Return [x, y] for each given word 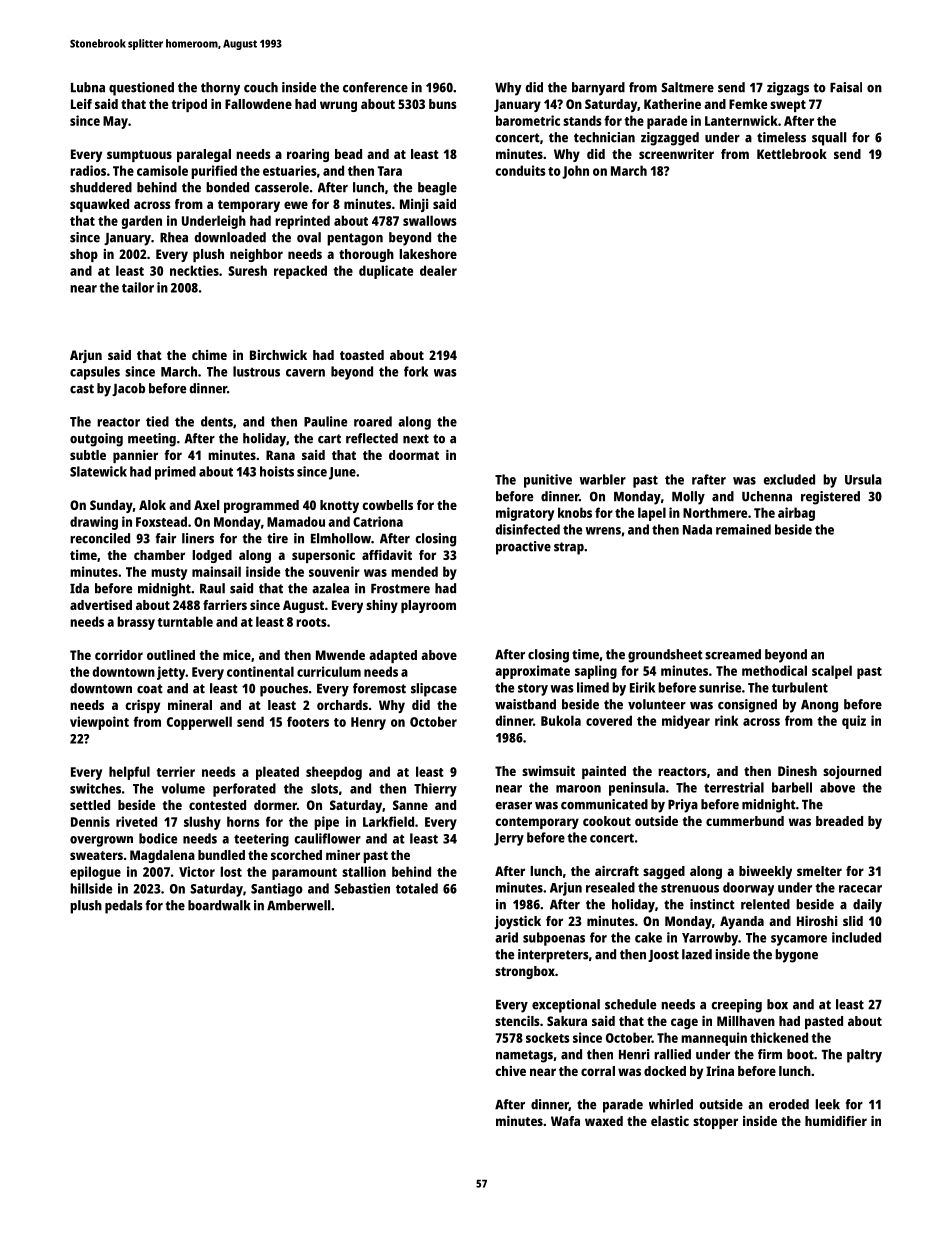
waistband [525, 704]
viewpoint [99, 723]
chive [510, 1071]
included [856, 937]
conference [375, 87]
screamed [733, 654]
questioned [141, 89]
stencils [517, 1021]
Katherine [672, 104]
